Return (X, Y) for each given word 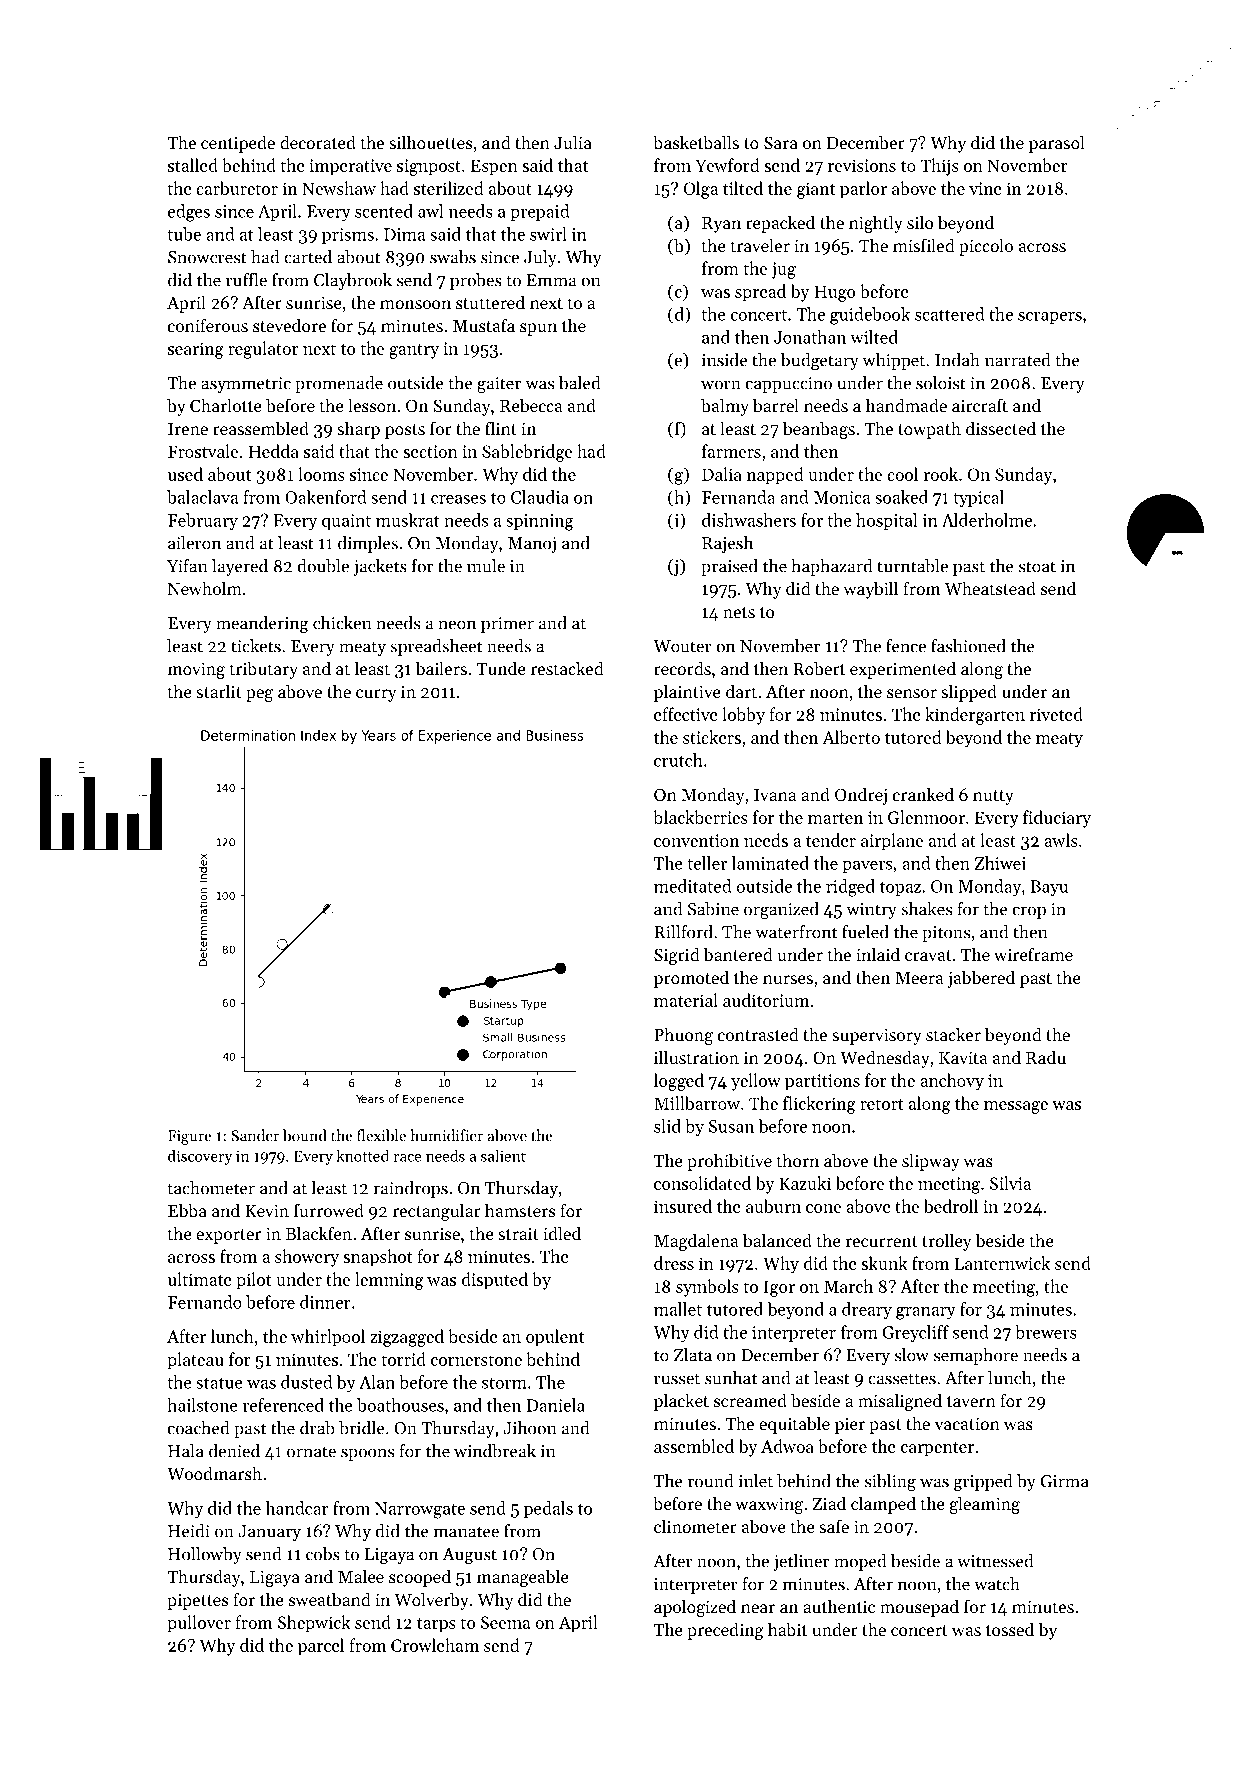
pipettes (197, 1602)
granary (926, 1313)
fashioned (968, 646)
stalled (193, 165)
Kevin (267, 1210)
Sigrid (677, 956)
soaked (901, 497)
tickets (256, 646)
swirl (548, 234)
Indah (957, 360)
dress (674, 1263)
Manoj (532, 545)
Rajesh (727, 544)
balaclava (202, 497)
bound (305, 1135)
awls (1061, 840)
